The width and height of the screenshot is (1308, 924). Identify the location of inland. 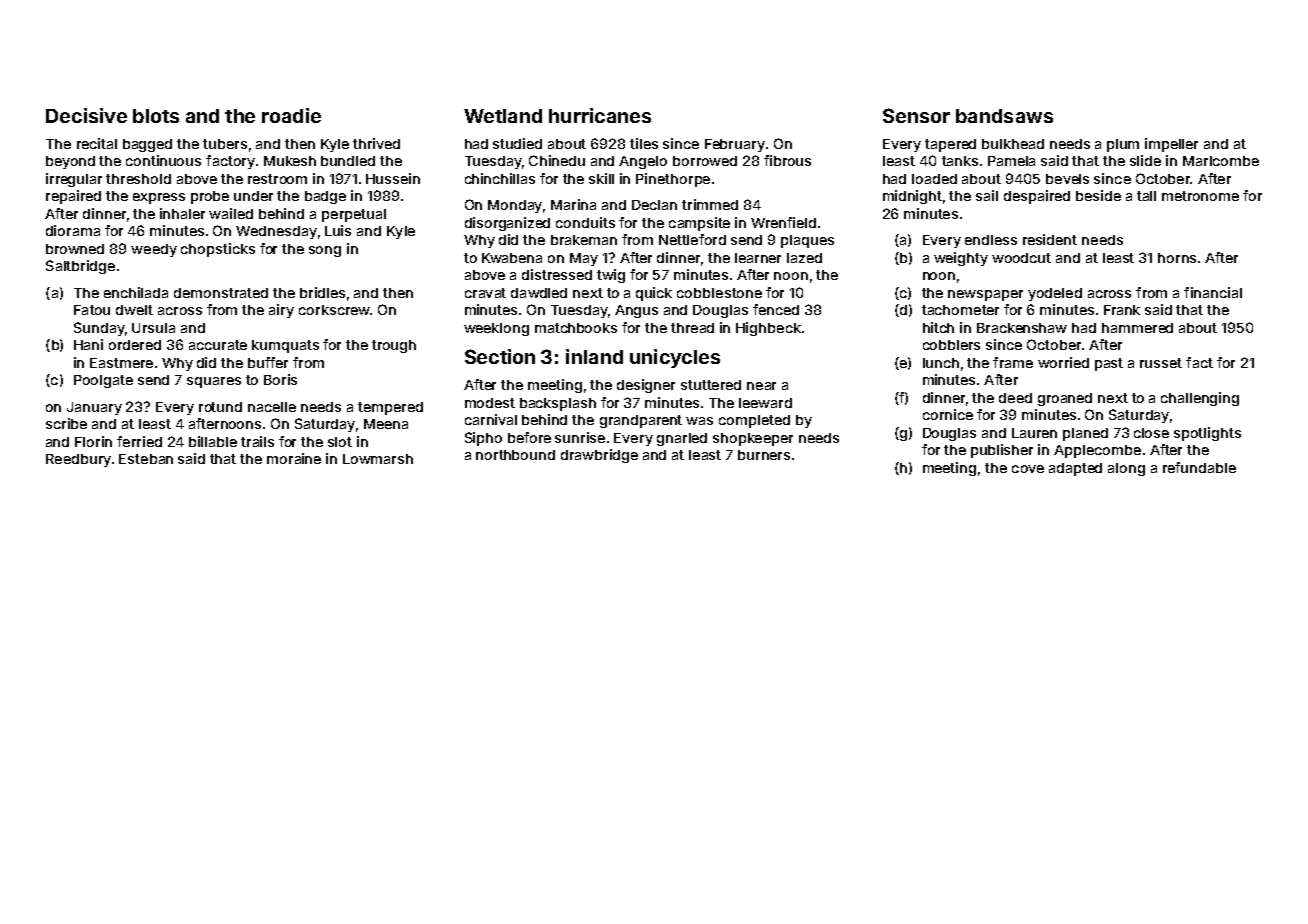
(594, 356).
